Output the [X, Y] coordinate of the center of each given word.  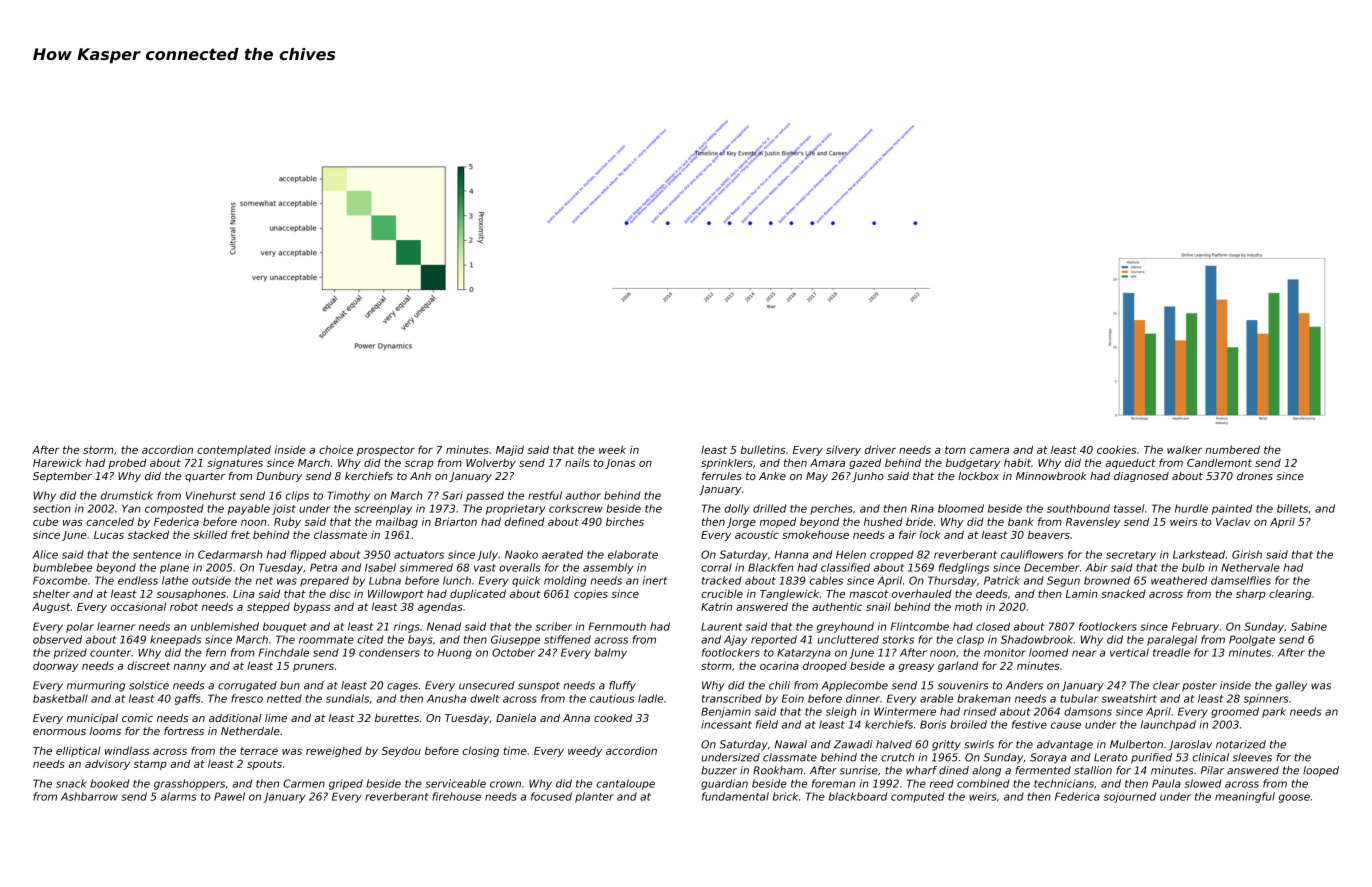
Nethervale [1250, 567]
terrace [259, 751]
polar [80, 627]
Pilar [1212, 770]
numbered [1232, 449]
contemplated [234, 450]
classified [845, 567]
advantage [1065, 745]
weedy [585, 751]
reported [774, 640]
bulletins [763, 449]
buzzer [719, 770]
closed [993, 626]
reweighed [334, 751]
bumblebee [62, 567]
